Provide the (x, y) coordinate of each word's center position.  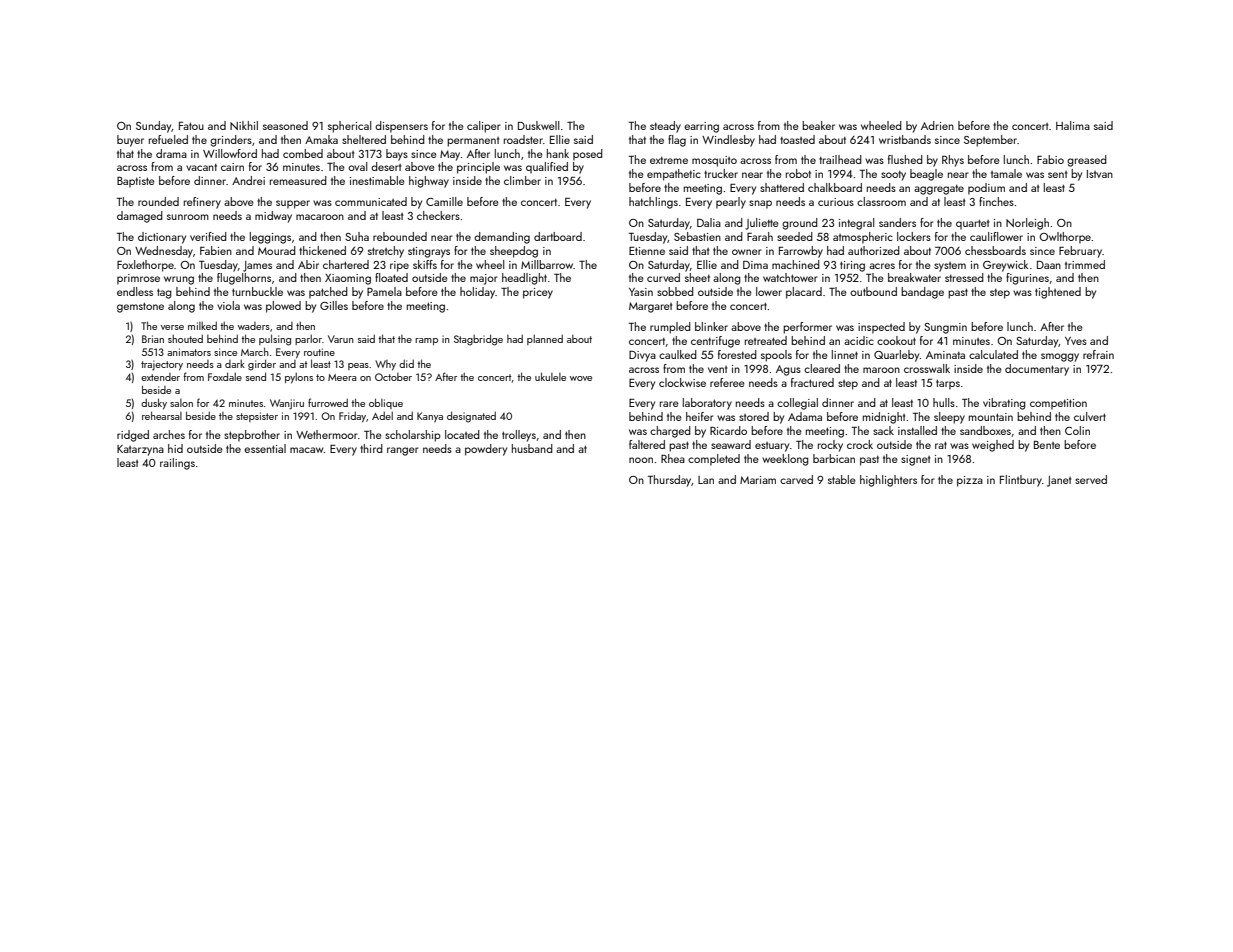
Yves (1076, 341)
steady (665, 127)
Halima (1073, 125)
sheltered (364, 139)
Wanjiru (287, 404)
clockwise (682, 382)
